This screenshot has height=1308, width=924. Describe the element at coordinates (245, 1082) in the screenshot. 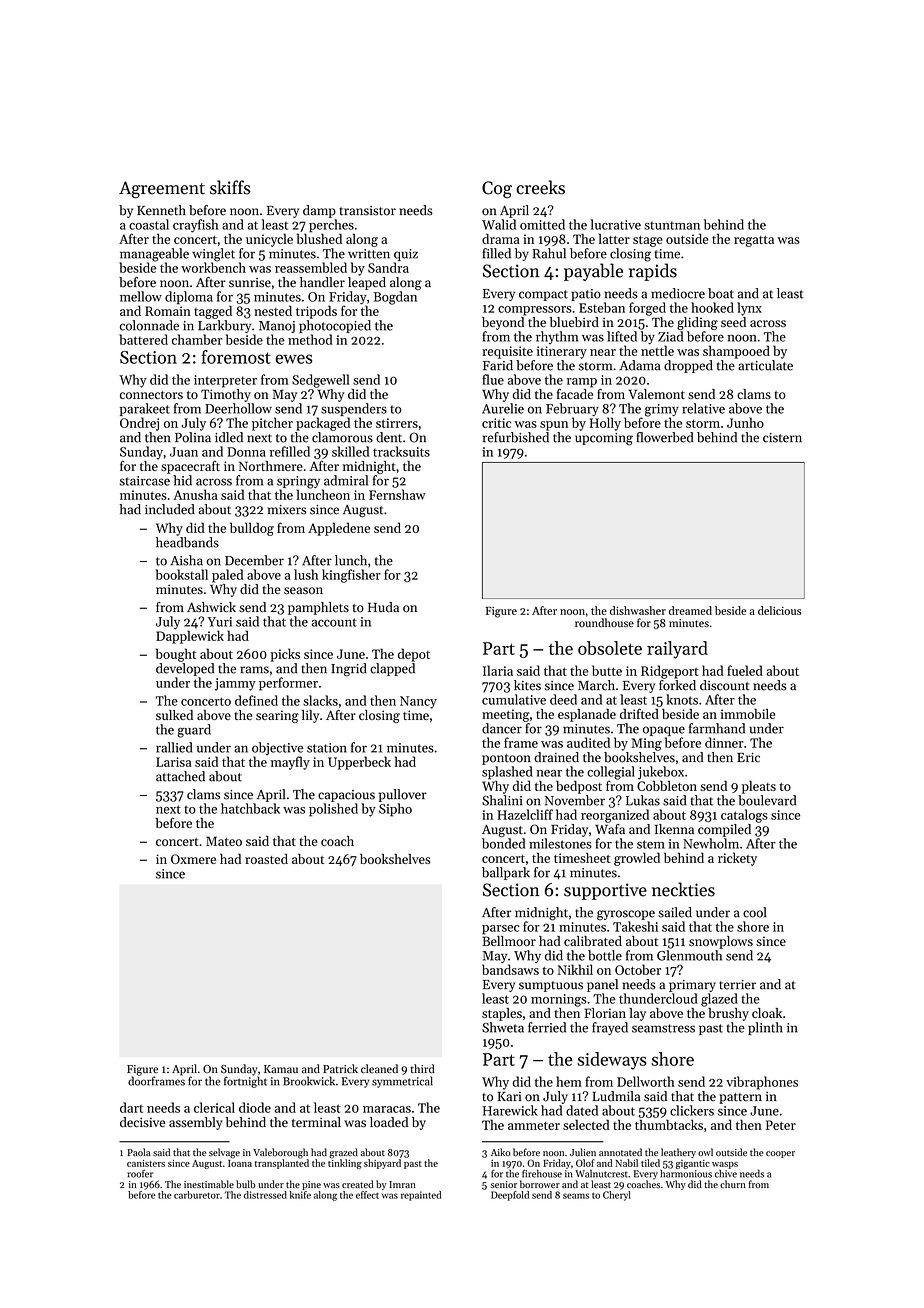

I see `fortnight` at that location.
